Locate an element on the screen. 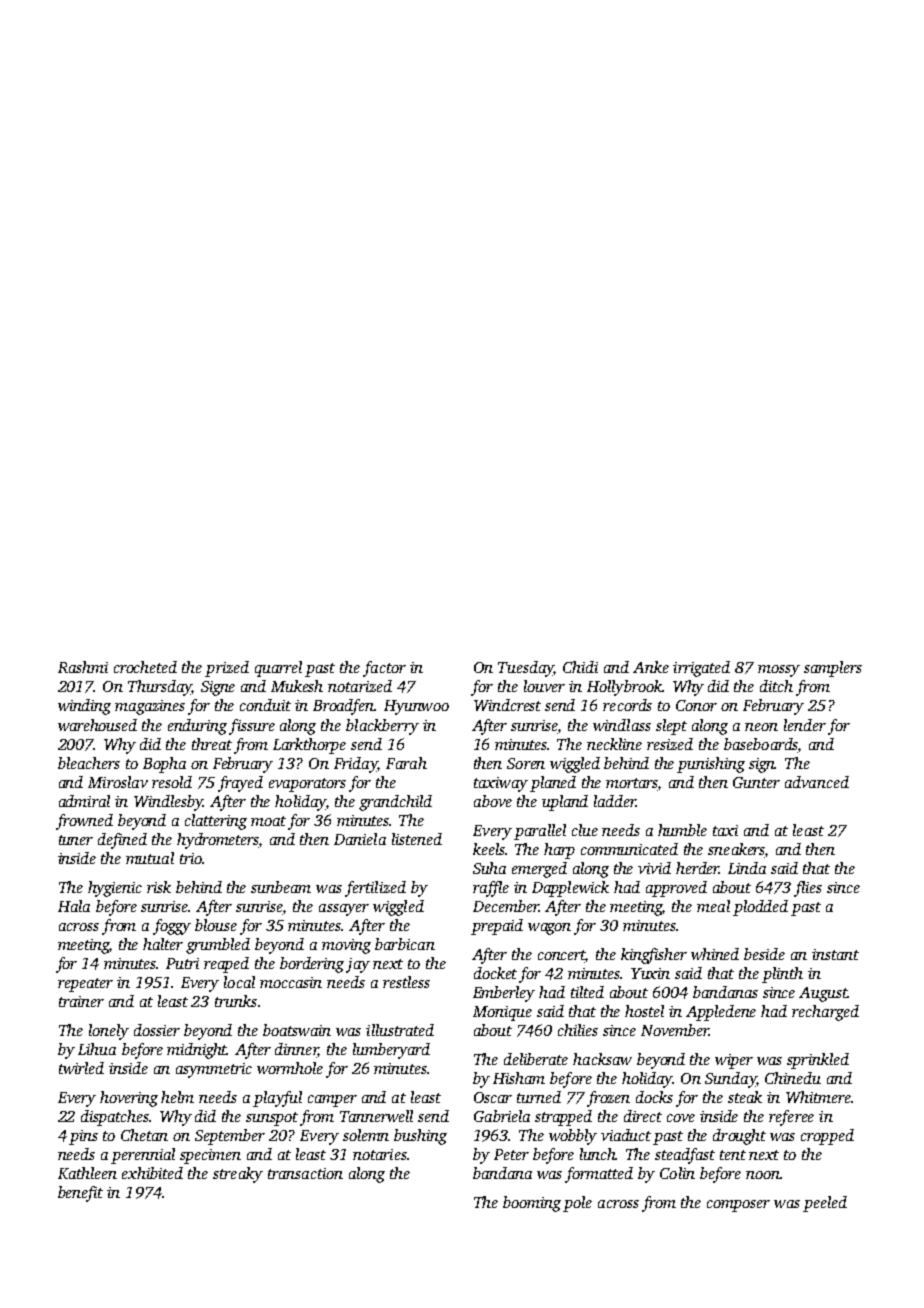 This screenshot has width=924, height=1308. pins is located at coordinates (83, 1137).
